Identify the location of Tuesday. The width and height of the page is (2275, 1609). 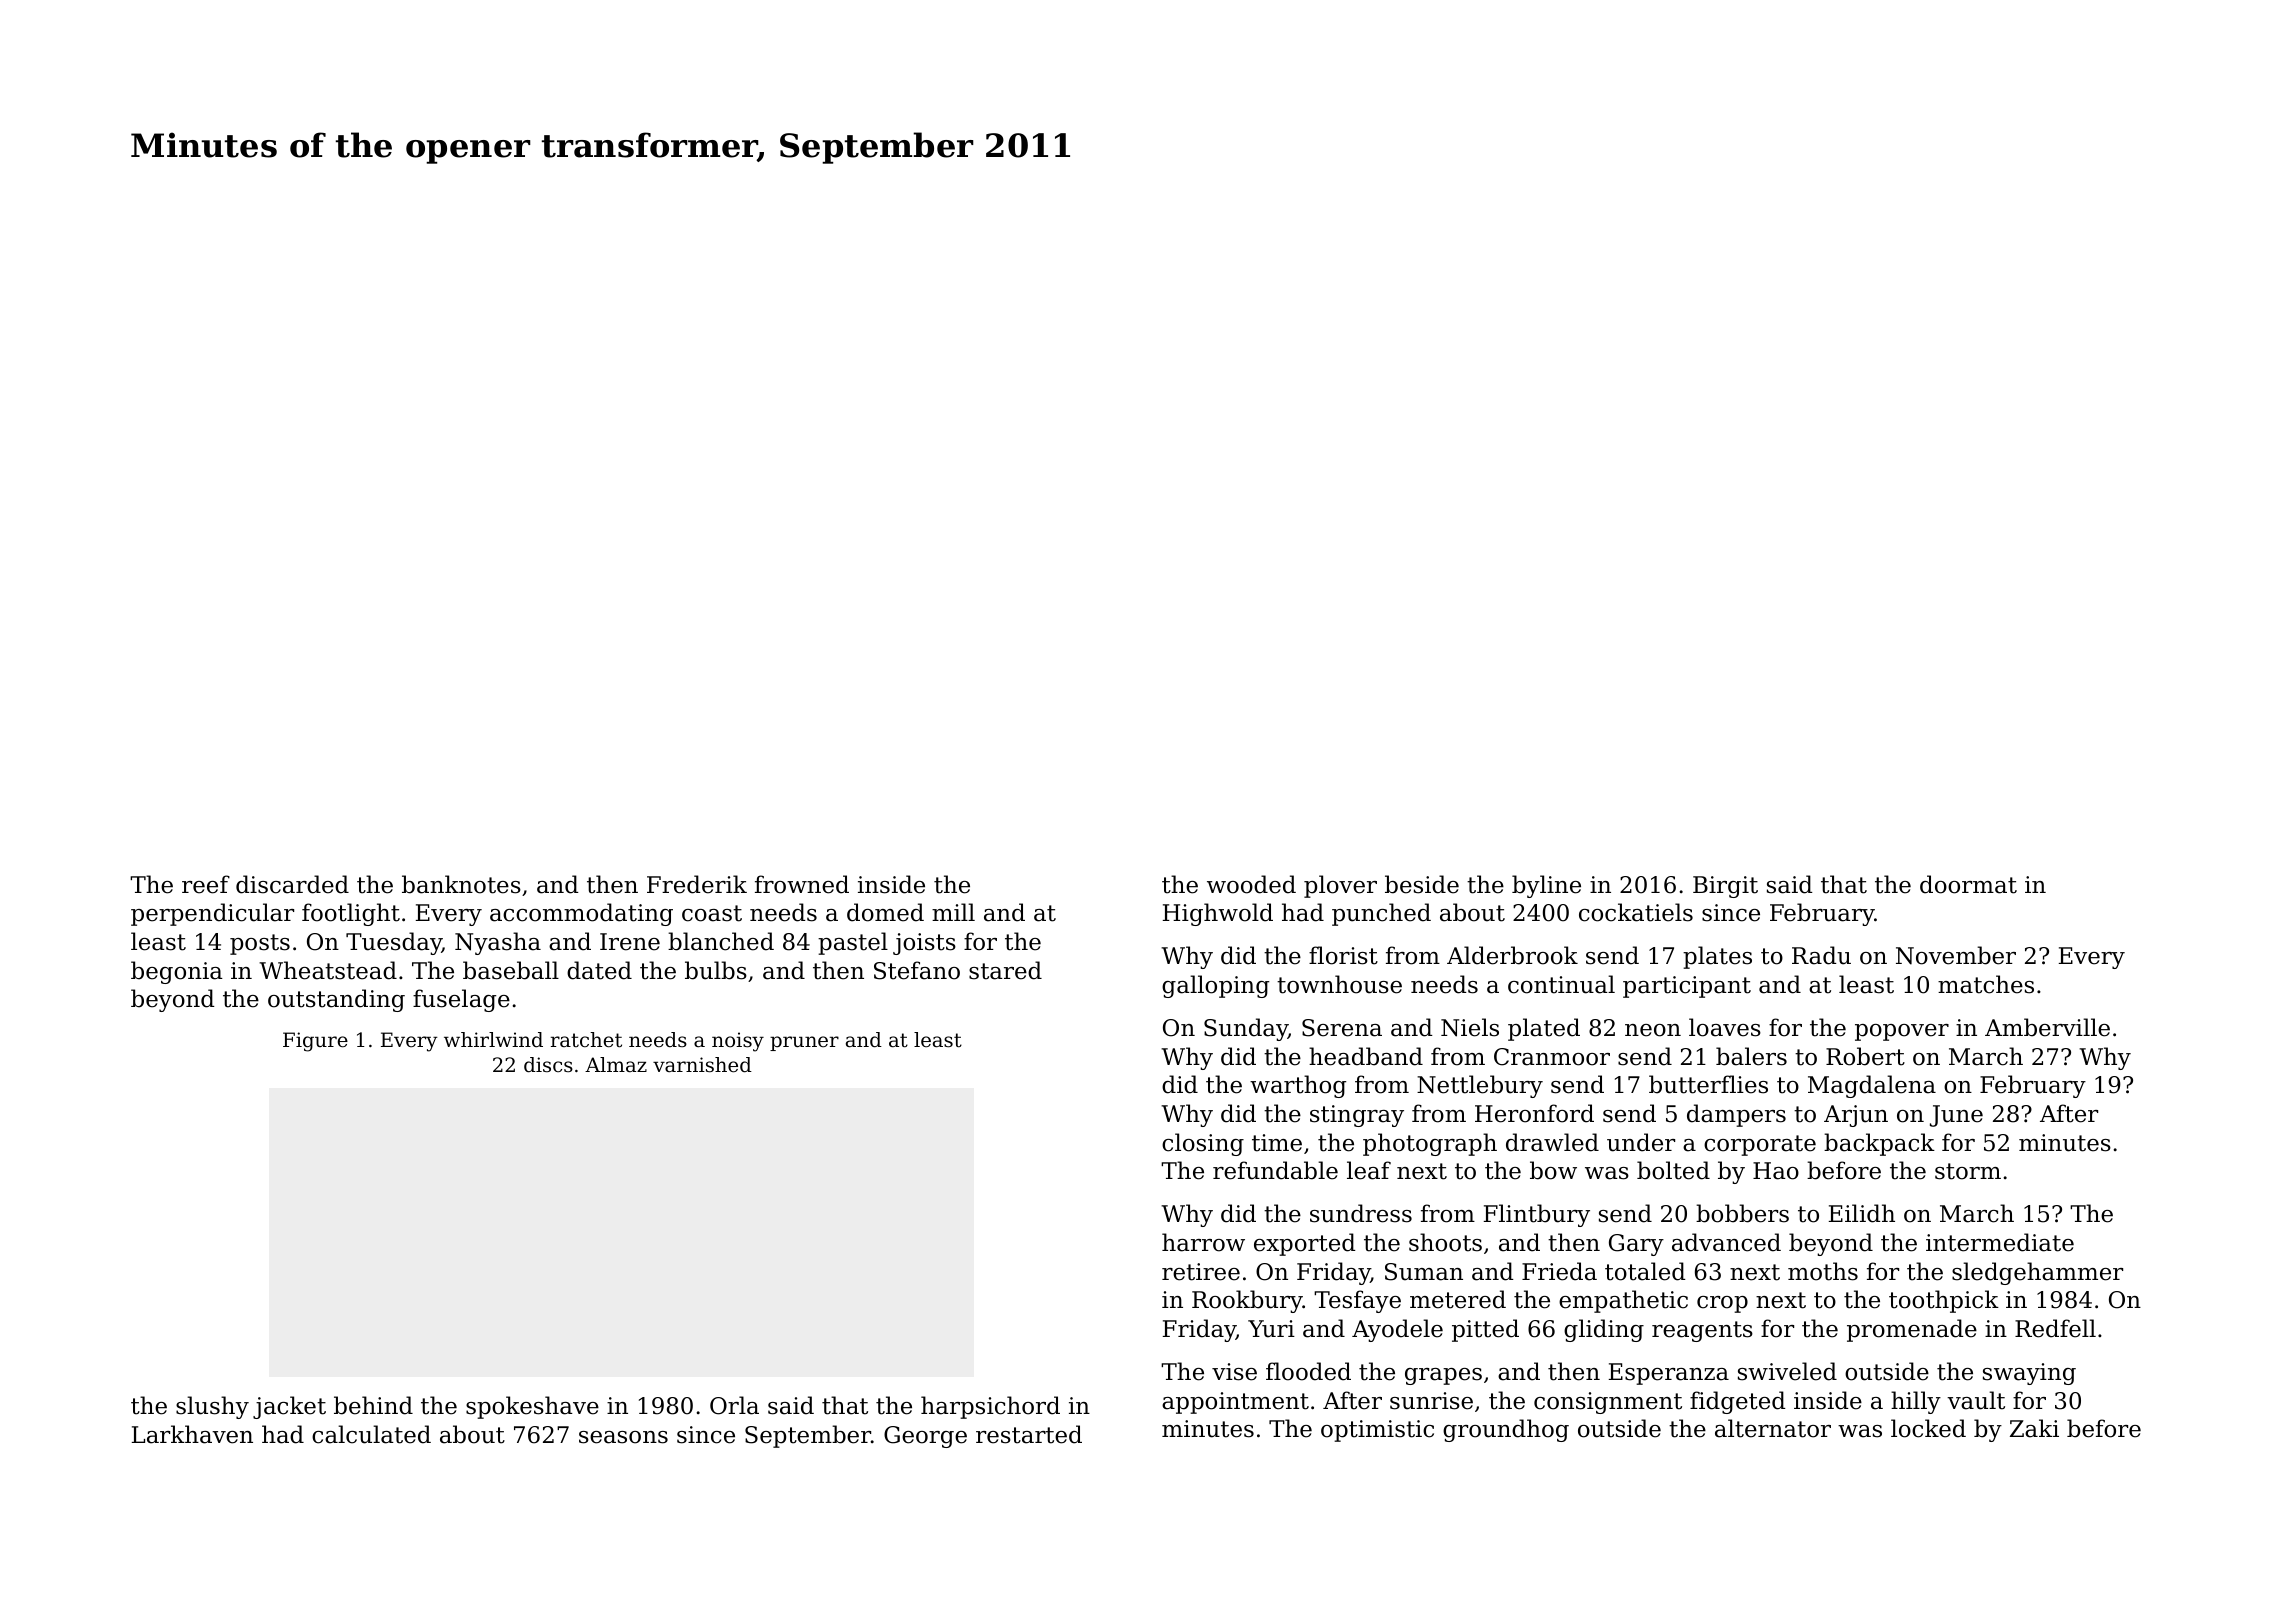
(394, 943).
